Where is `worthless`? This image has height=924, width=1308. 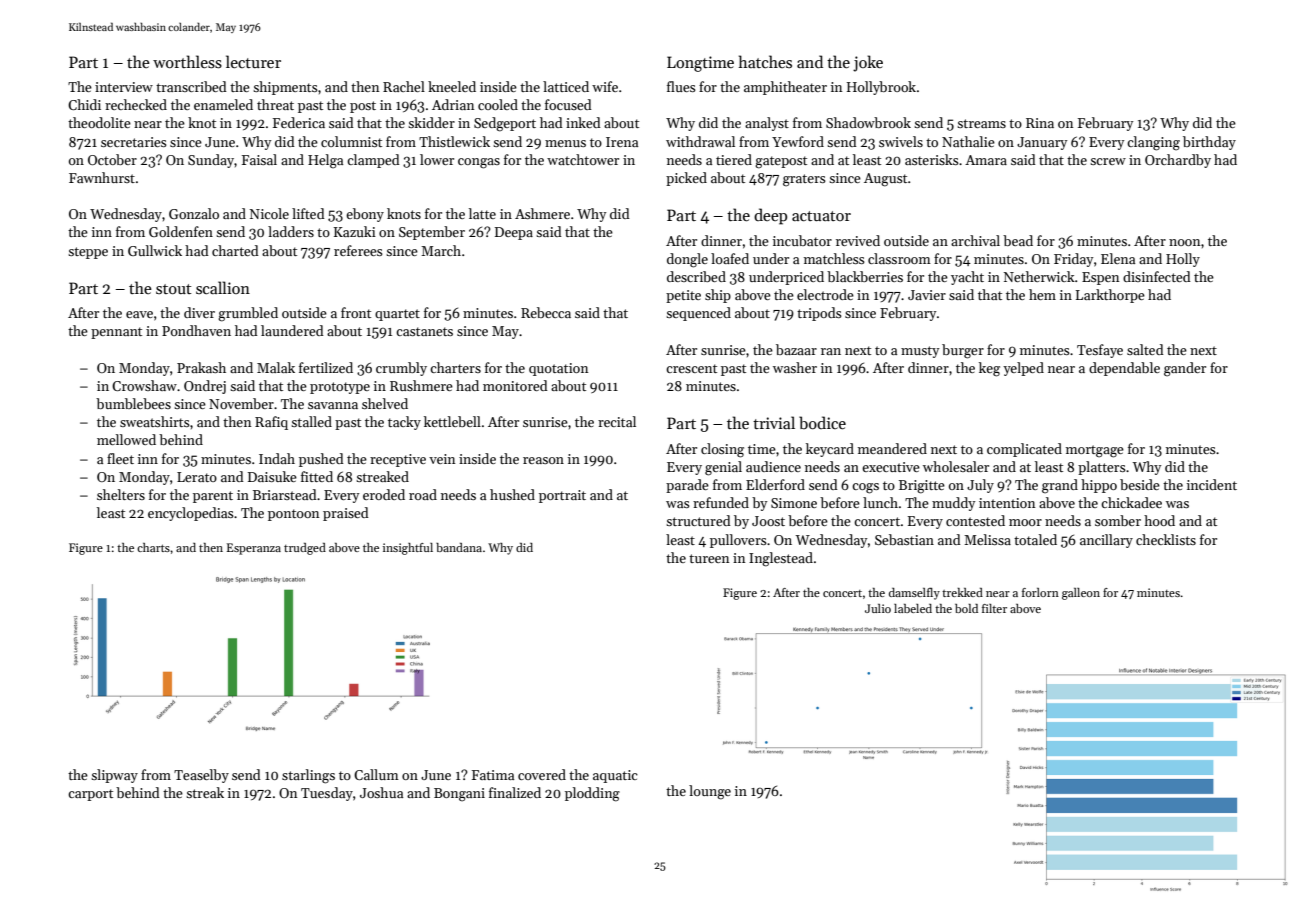 worthless is located at coordinates (187, 62).
